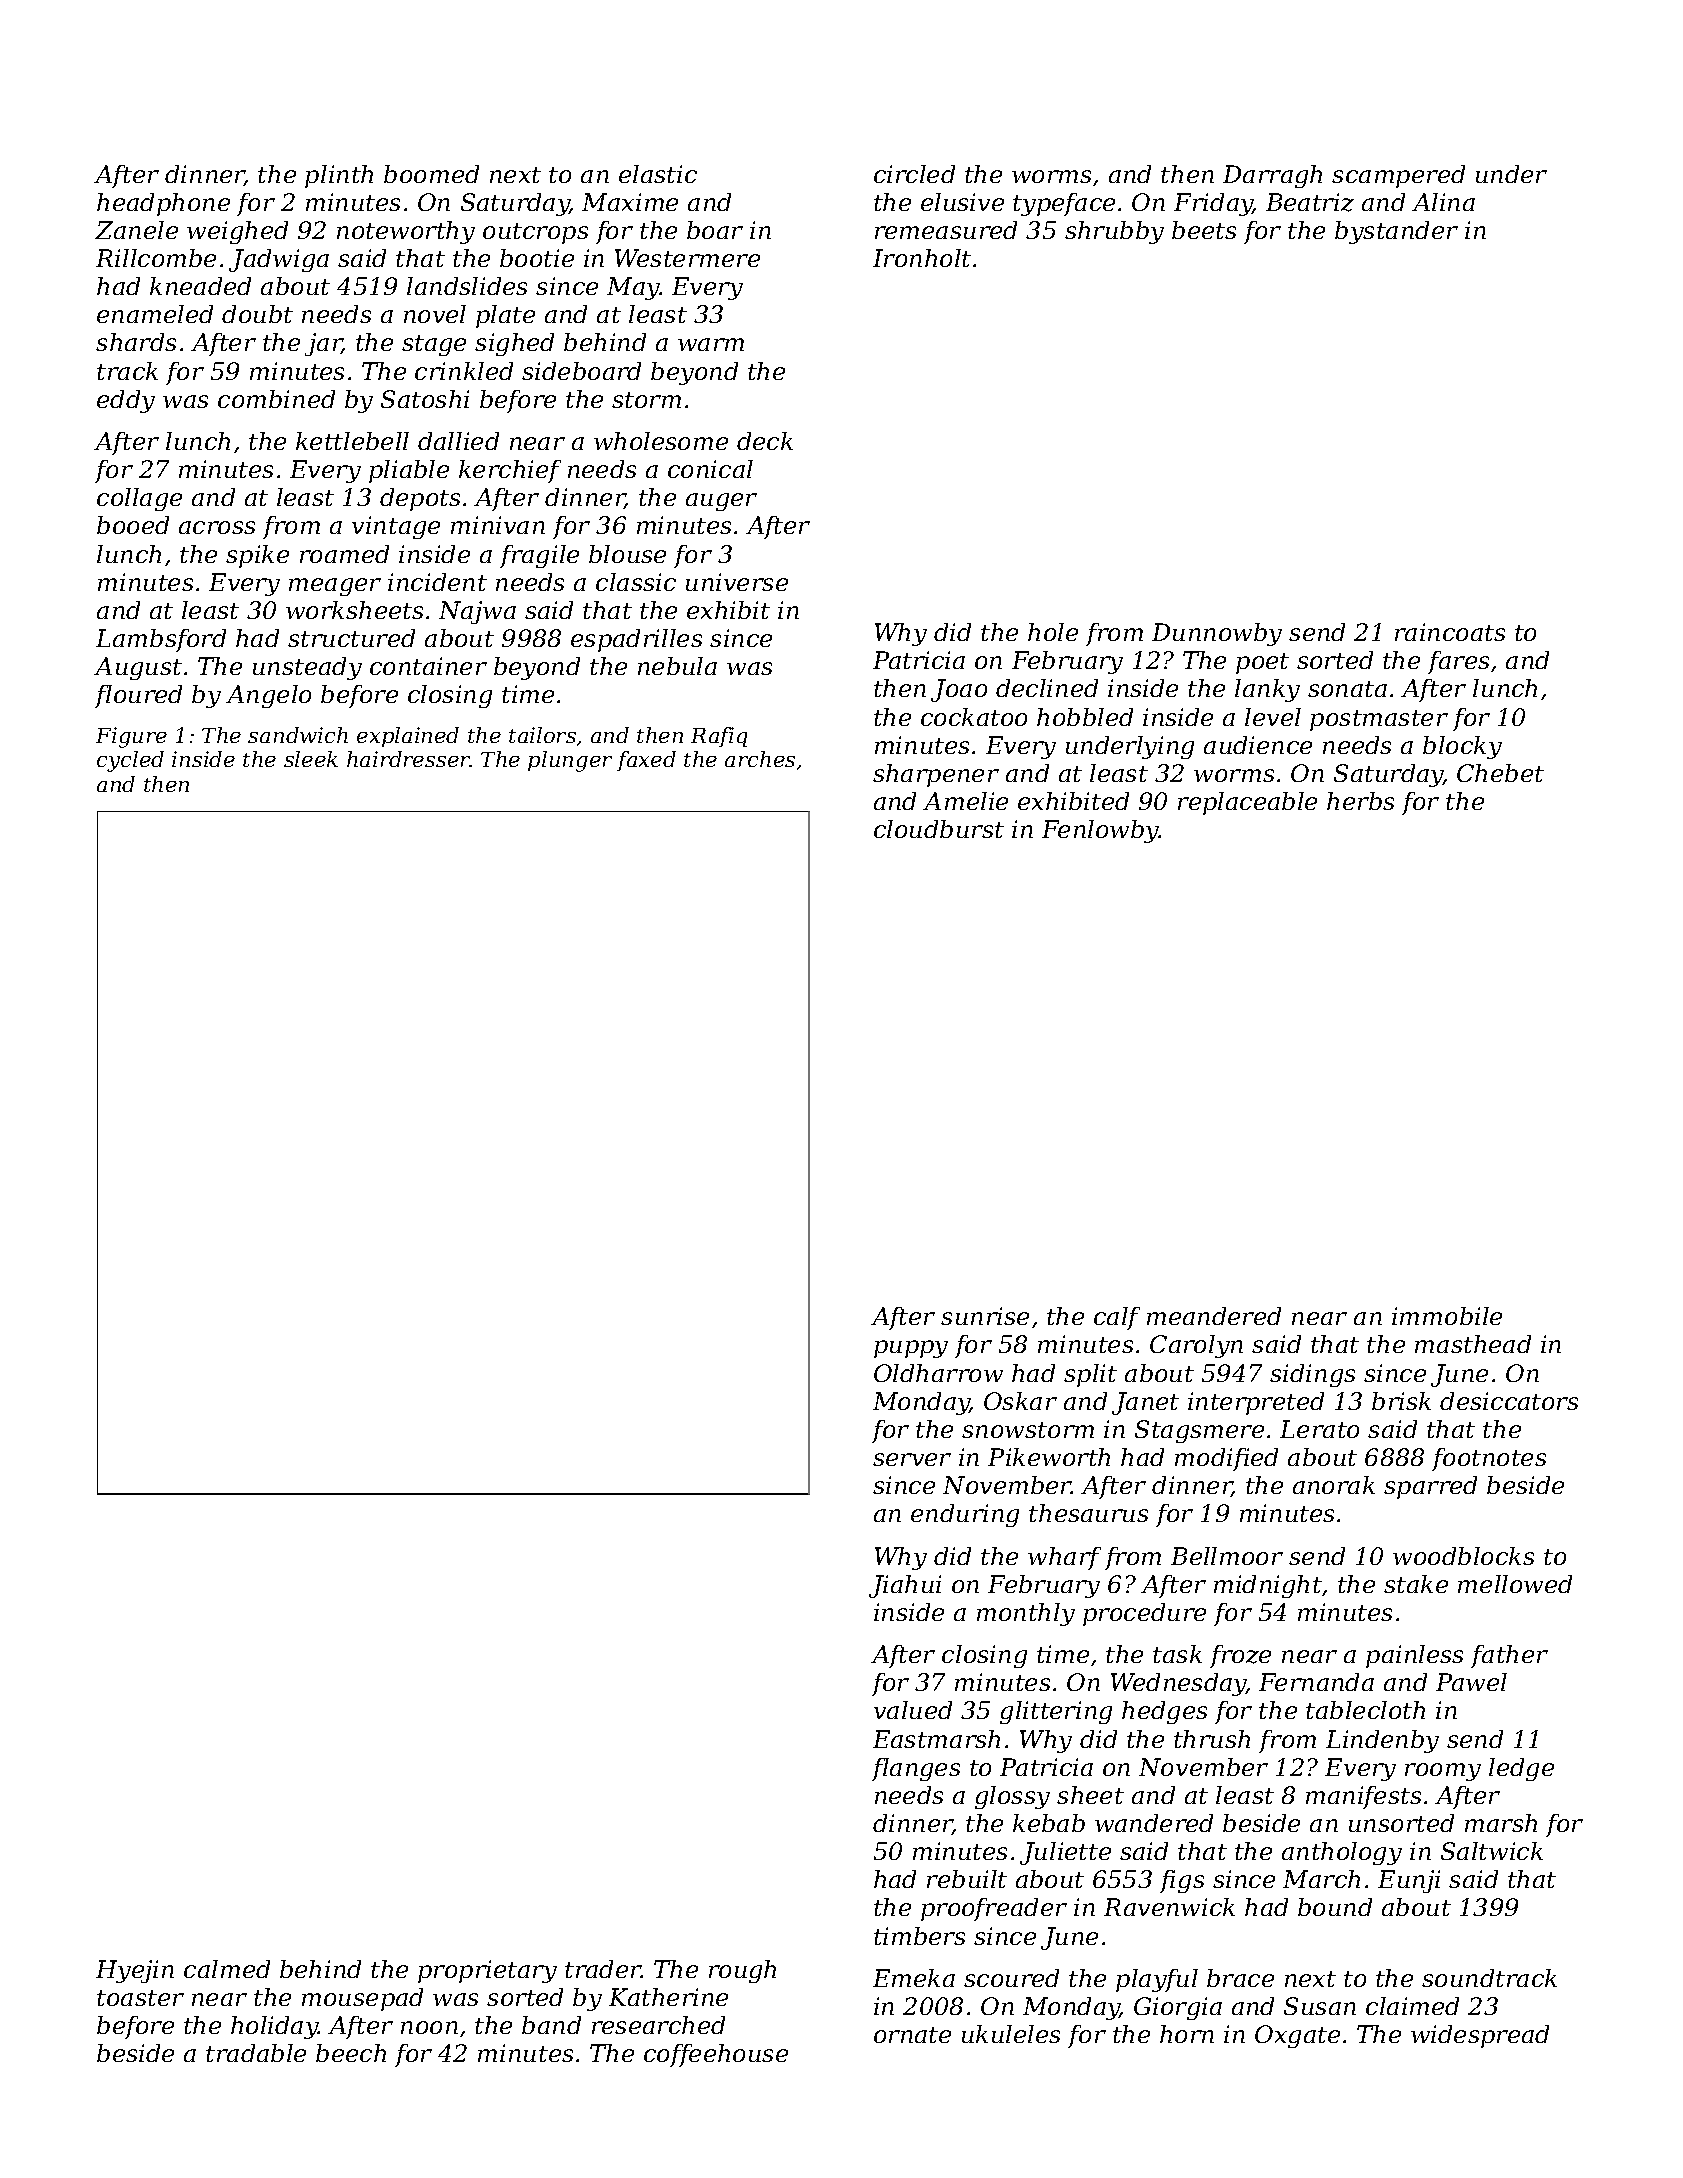 The height and width of the document is (2178, 1683). I want to click on ukuleles, so click(1011, 2034).
